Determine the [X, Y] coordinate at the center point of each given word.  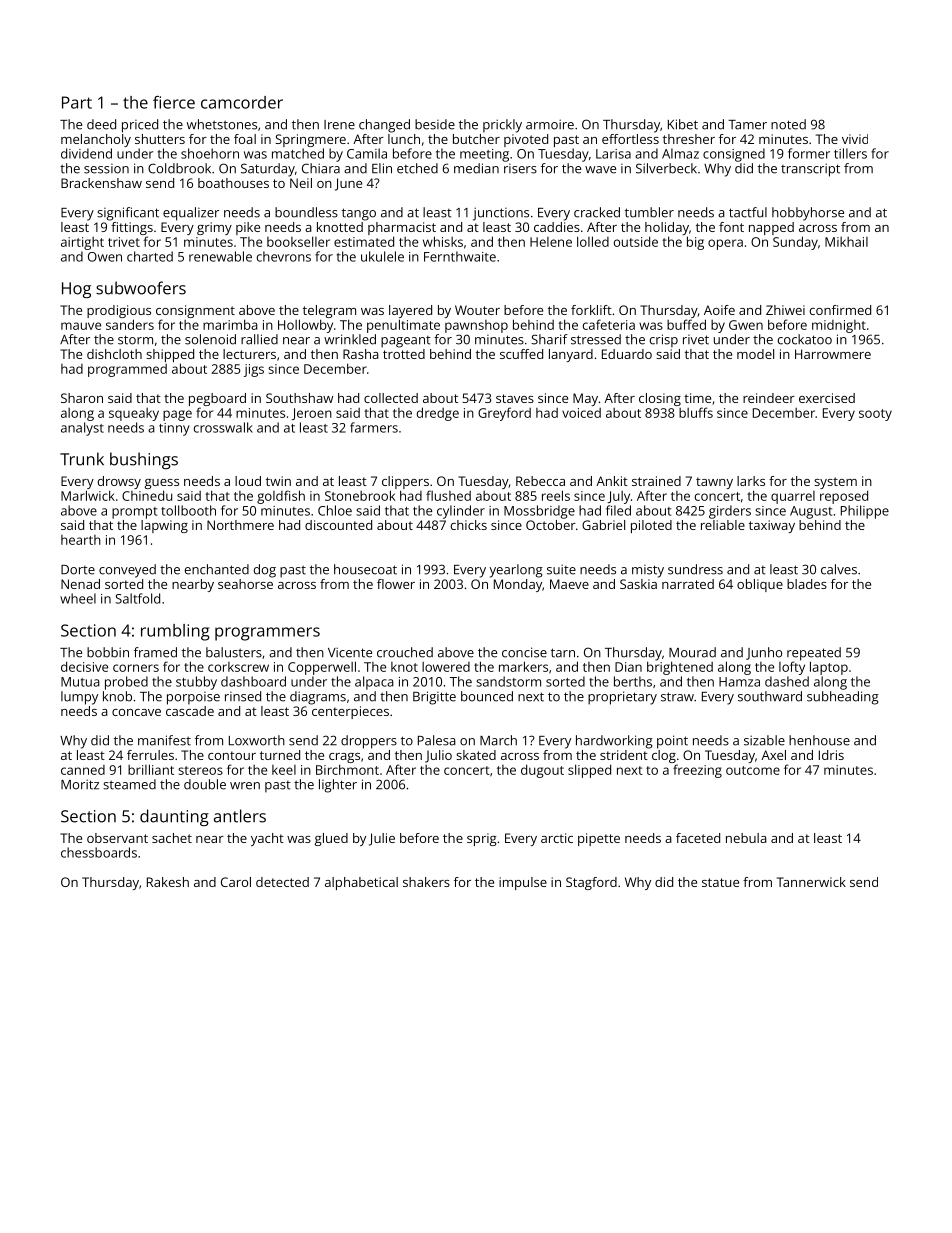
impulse [523, 883]
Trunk [82, 459]
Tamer [747, 125]
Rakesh [168, 882]
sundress [695, 569]
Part [77, 102]
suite [561, 569]
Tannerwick [811, 882]
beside [435, 124]
